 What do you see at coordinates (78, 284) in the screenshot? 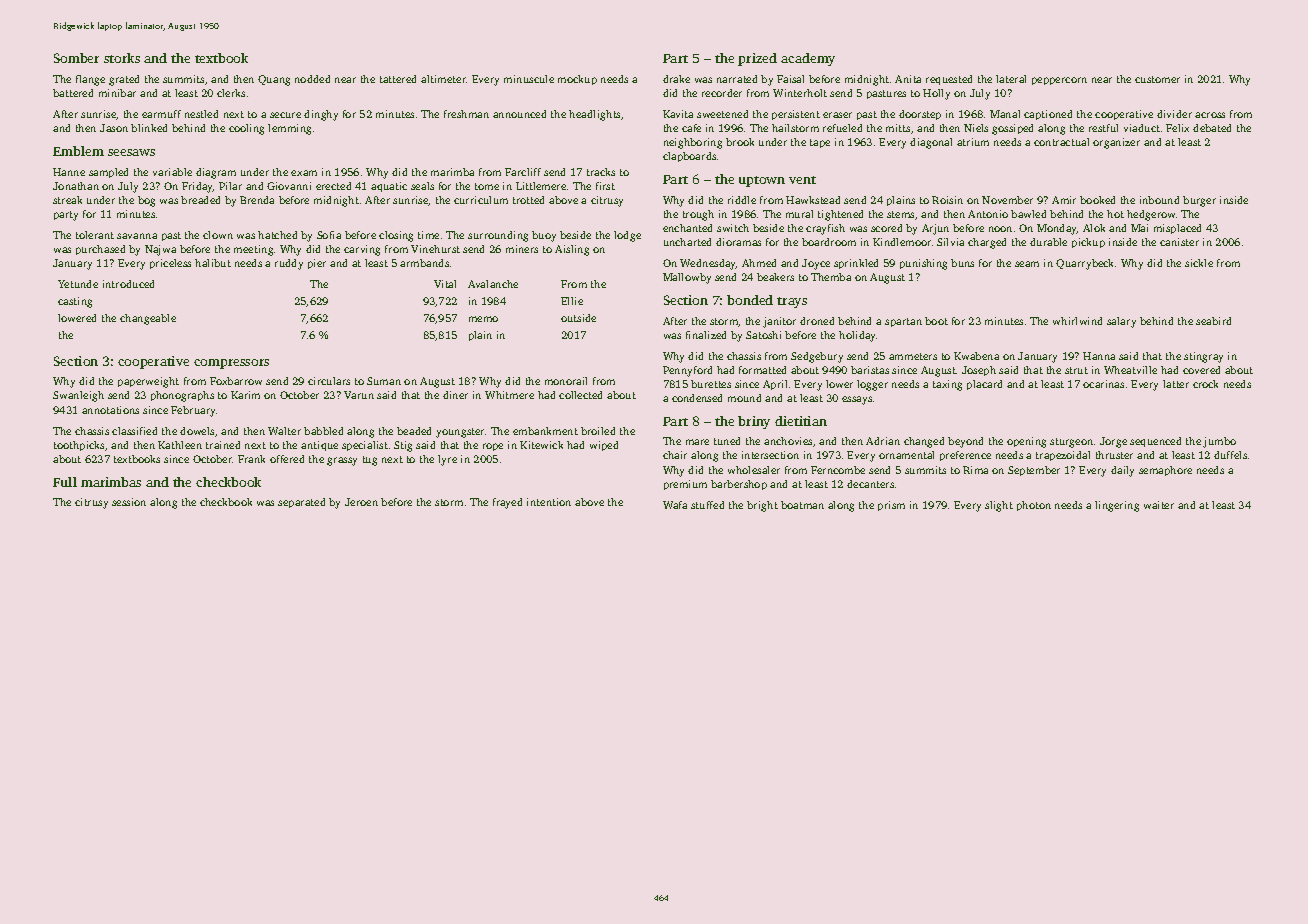
I see `Yetunde` at bounding box center [78, 284].
